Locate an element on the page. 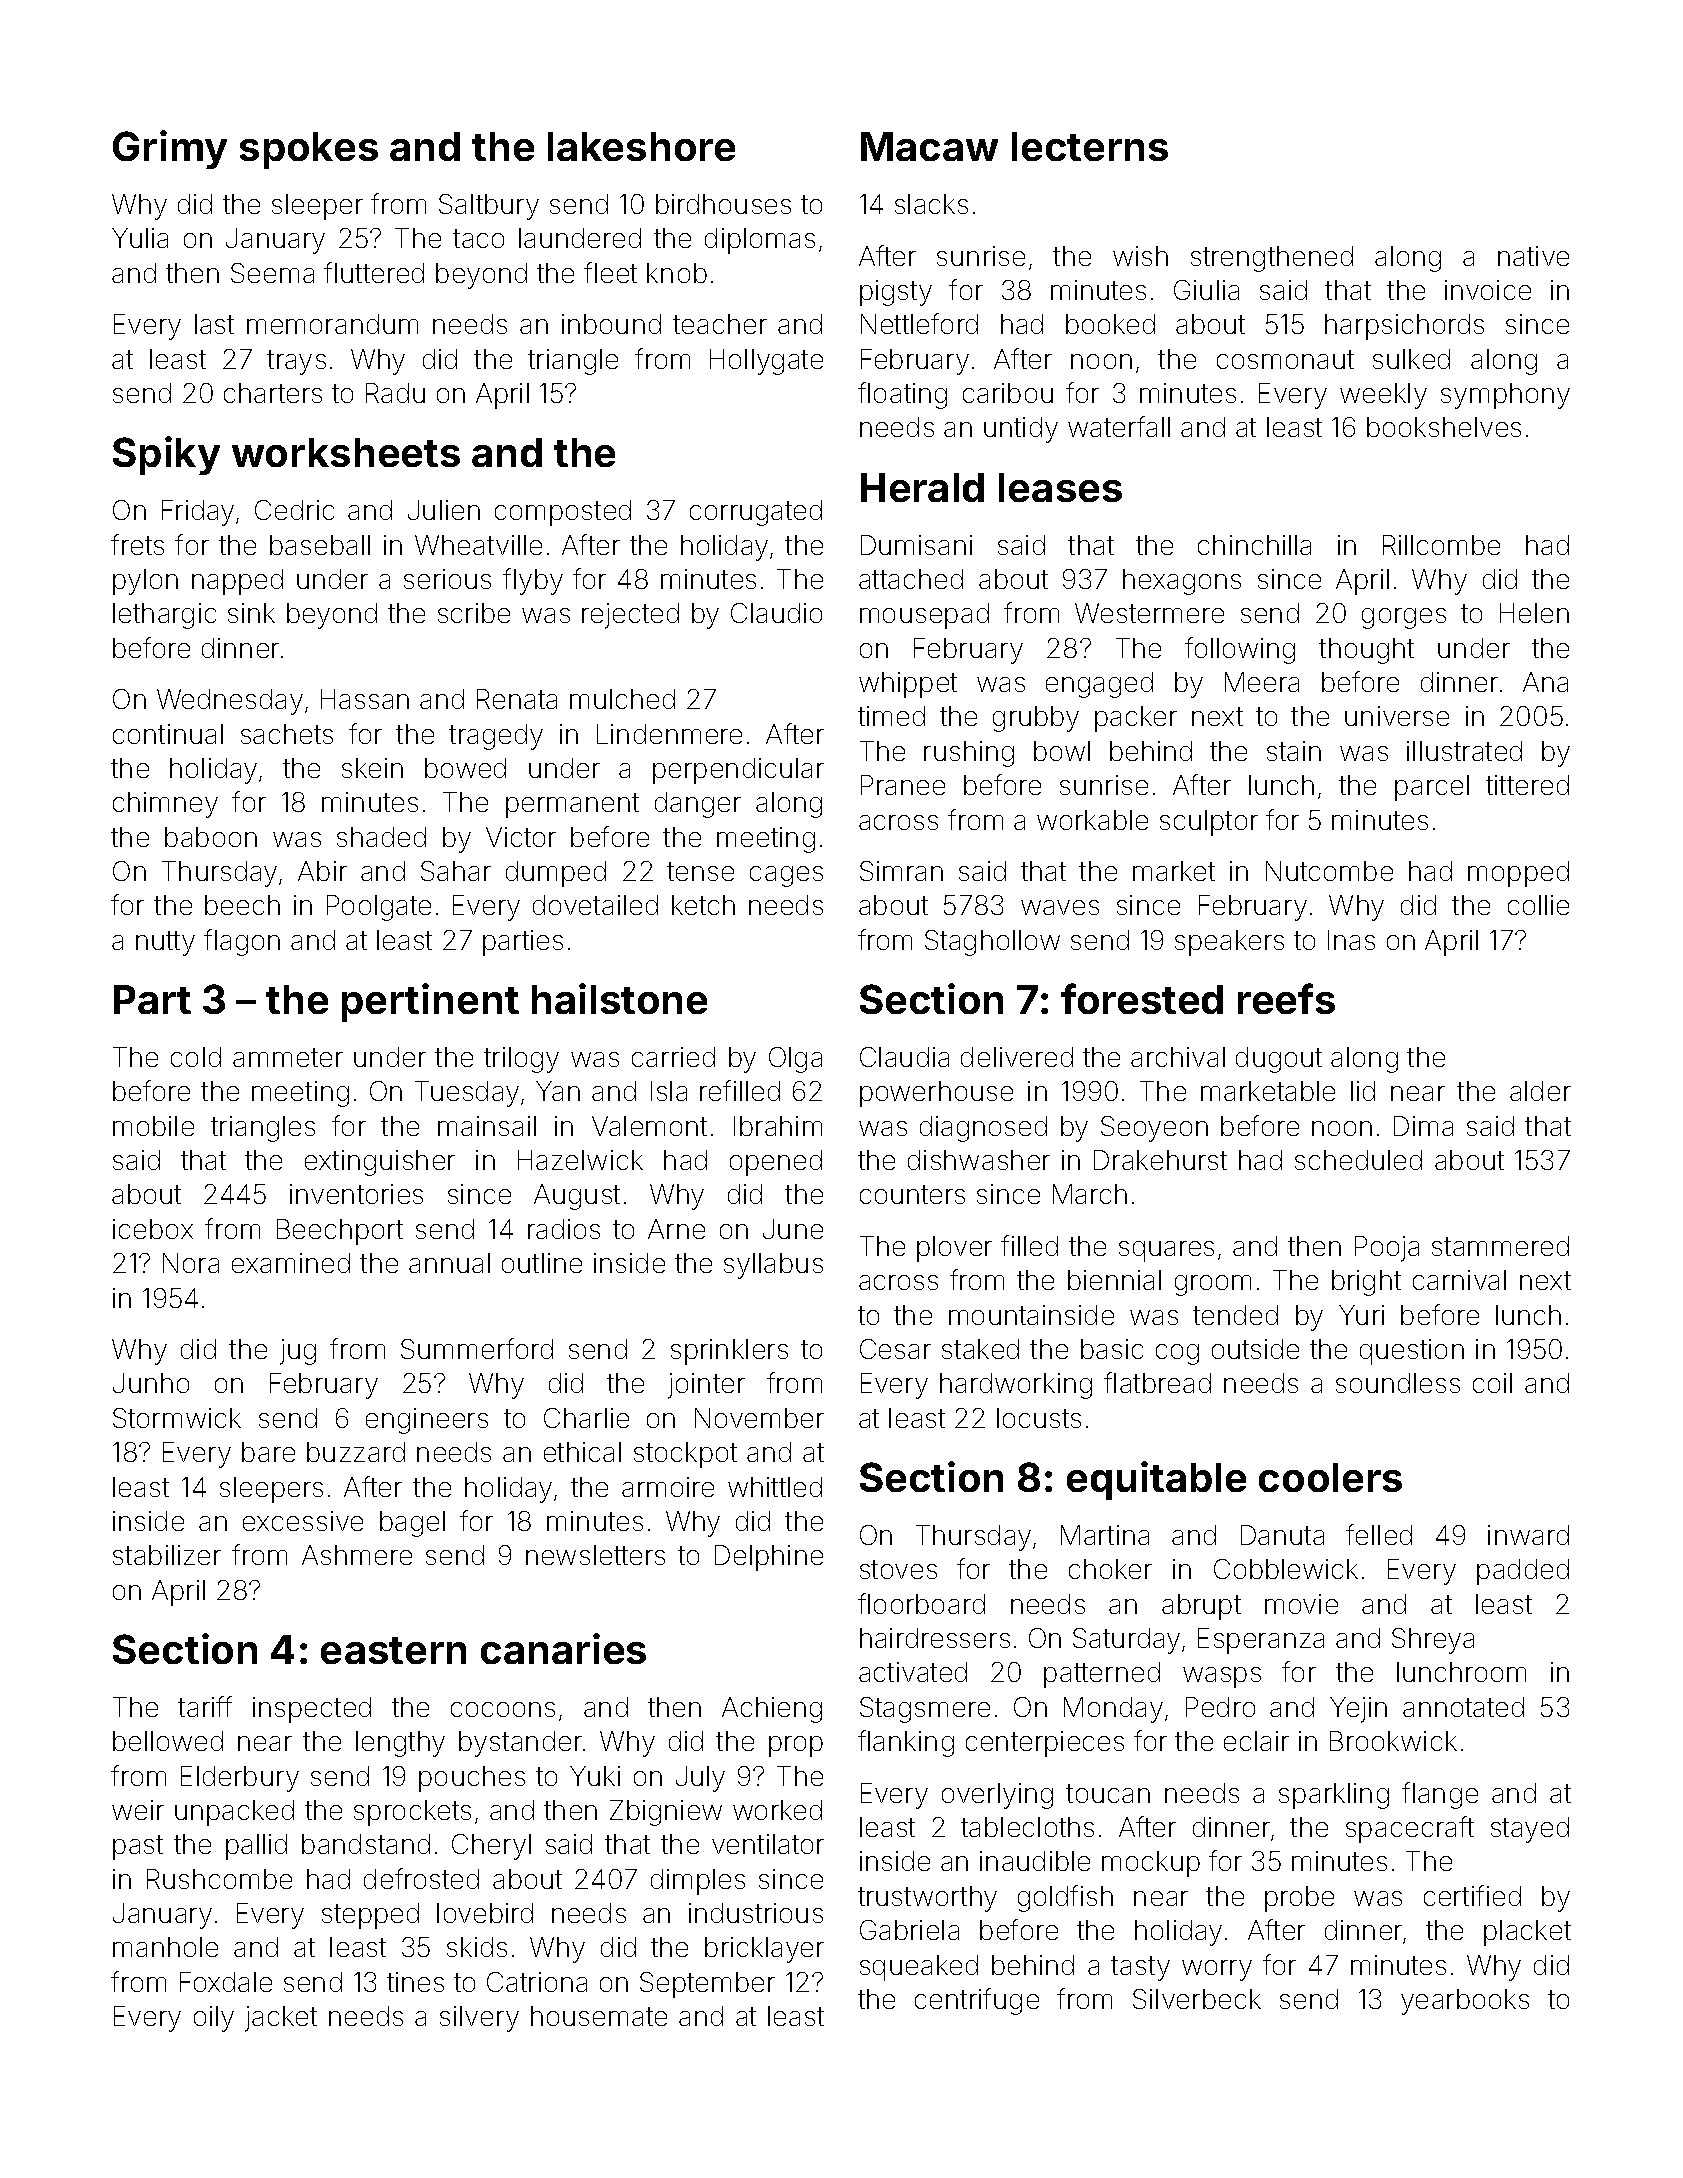 The image size is (1683, 2178). lecterns is located at coordinates (1090, 146).
